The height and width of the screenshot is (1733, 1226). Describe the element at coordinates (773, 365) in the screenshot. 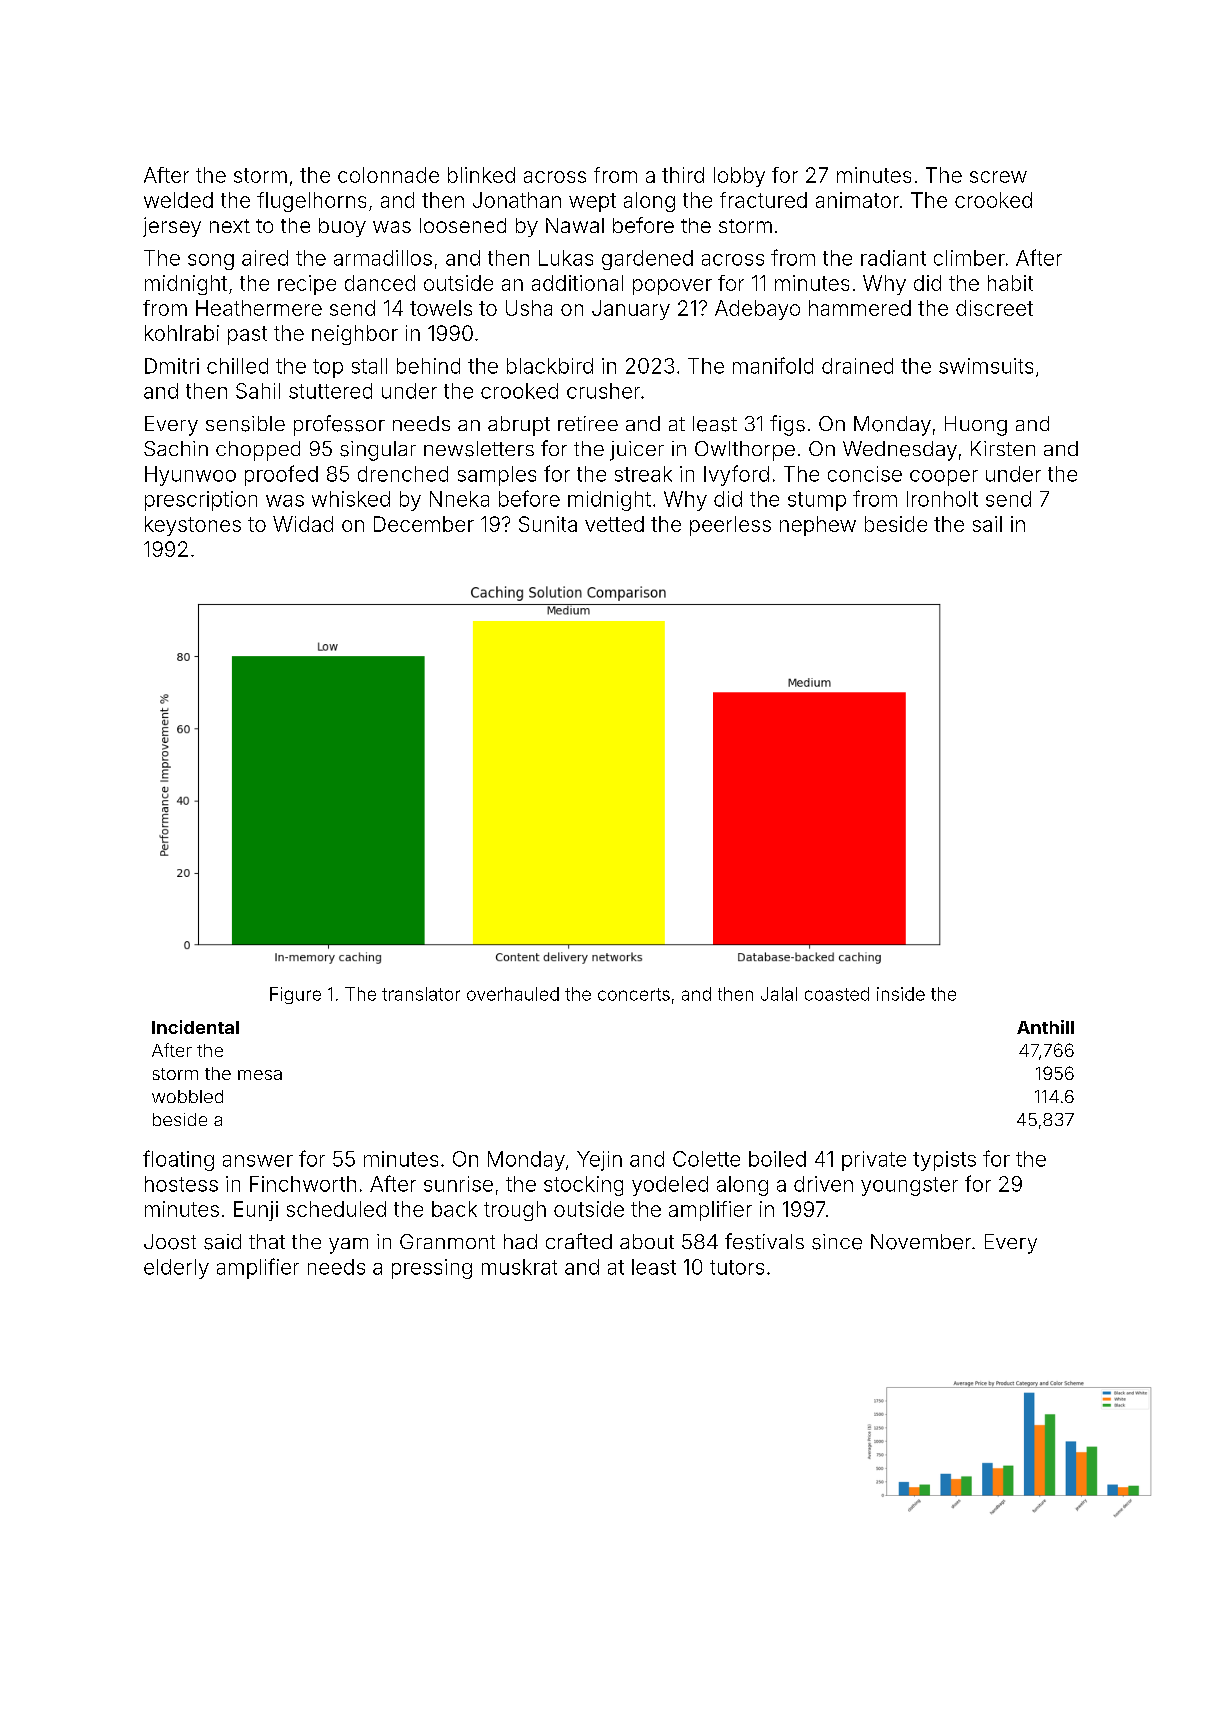

I see `manifold` at that location.
